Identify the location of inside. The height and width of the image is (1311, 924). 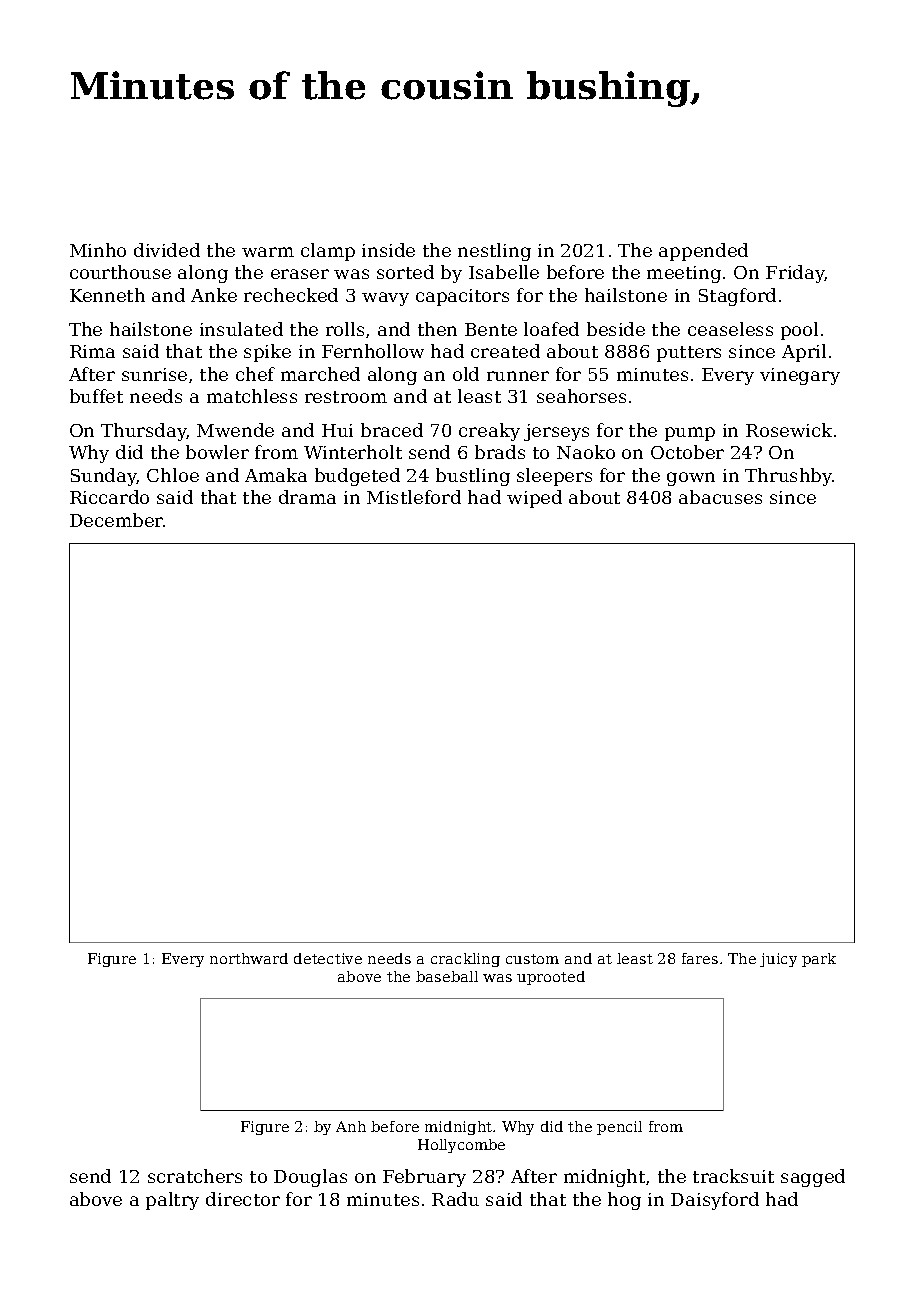
(388, 250).
